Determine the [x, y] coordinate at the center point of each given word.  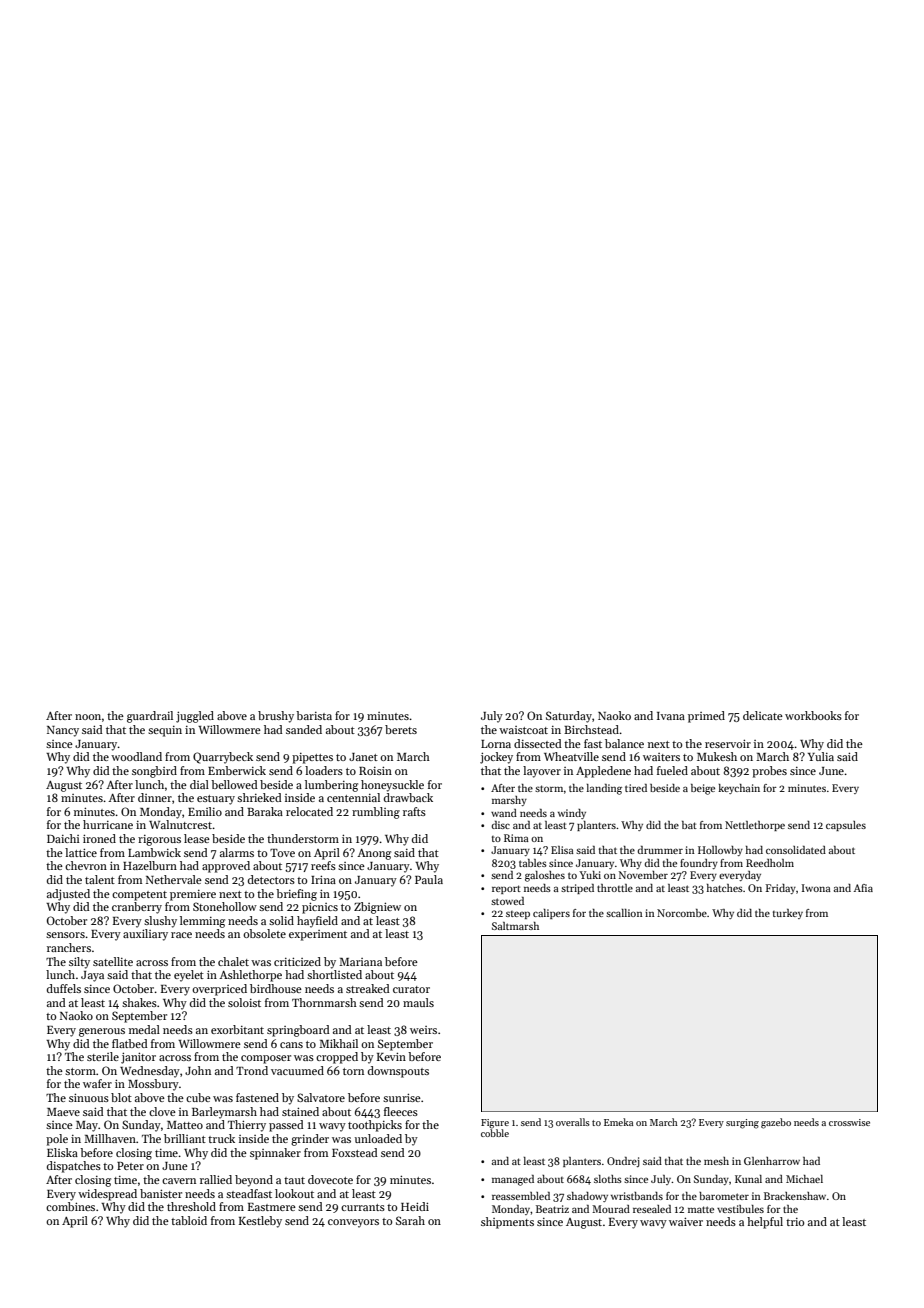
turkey [788, 914]
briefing [296, 895]
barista [314, 715]
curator [411, 989]
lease [197, 838]
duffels [64, 988]
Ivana [671, 716]
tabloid [189, 1220]
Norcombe [682, 913]
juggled [195, 717]
